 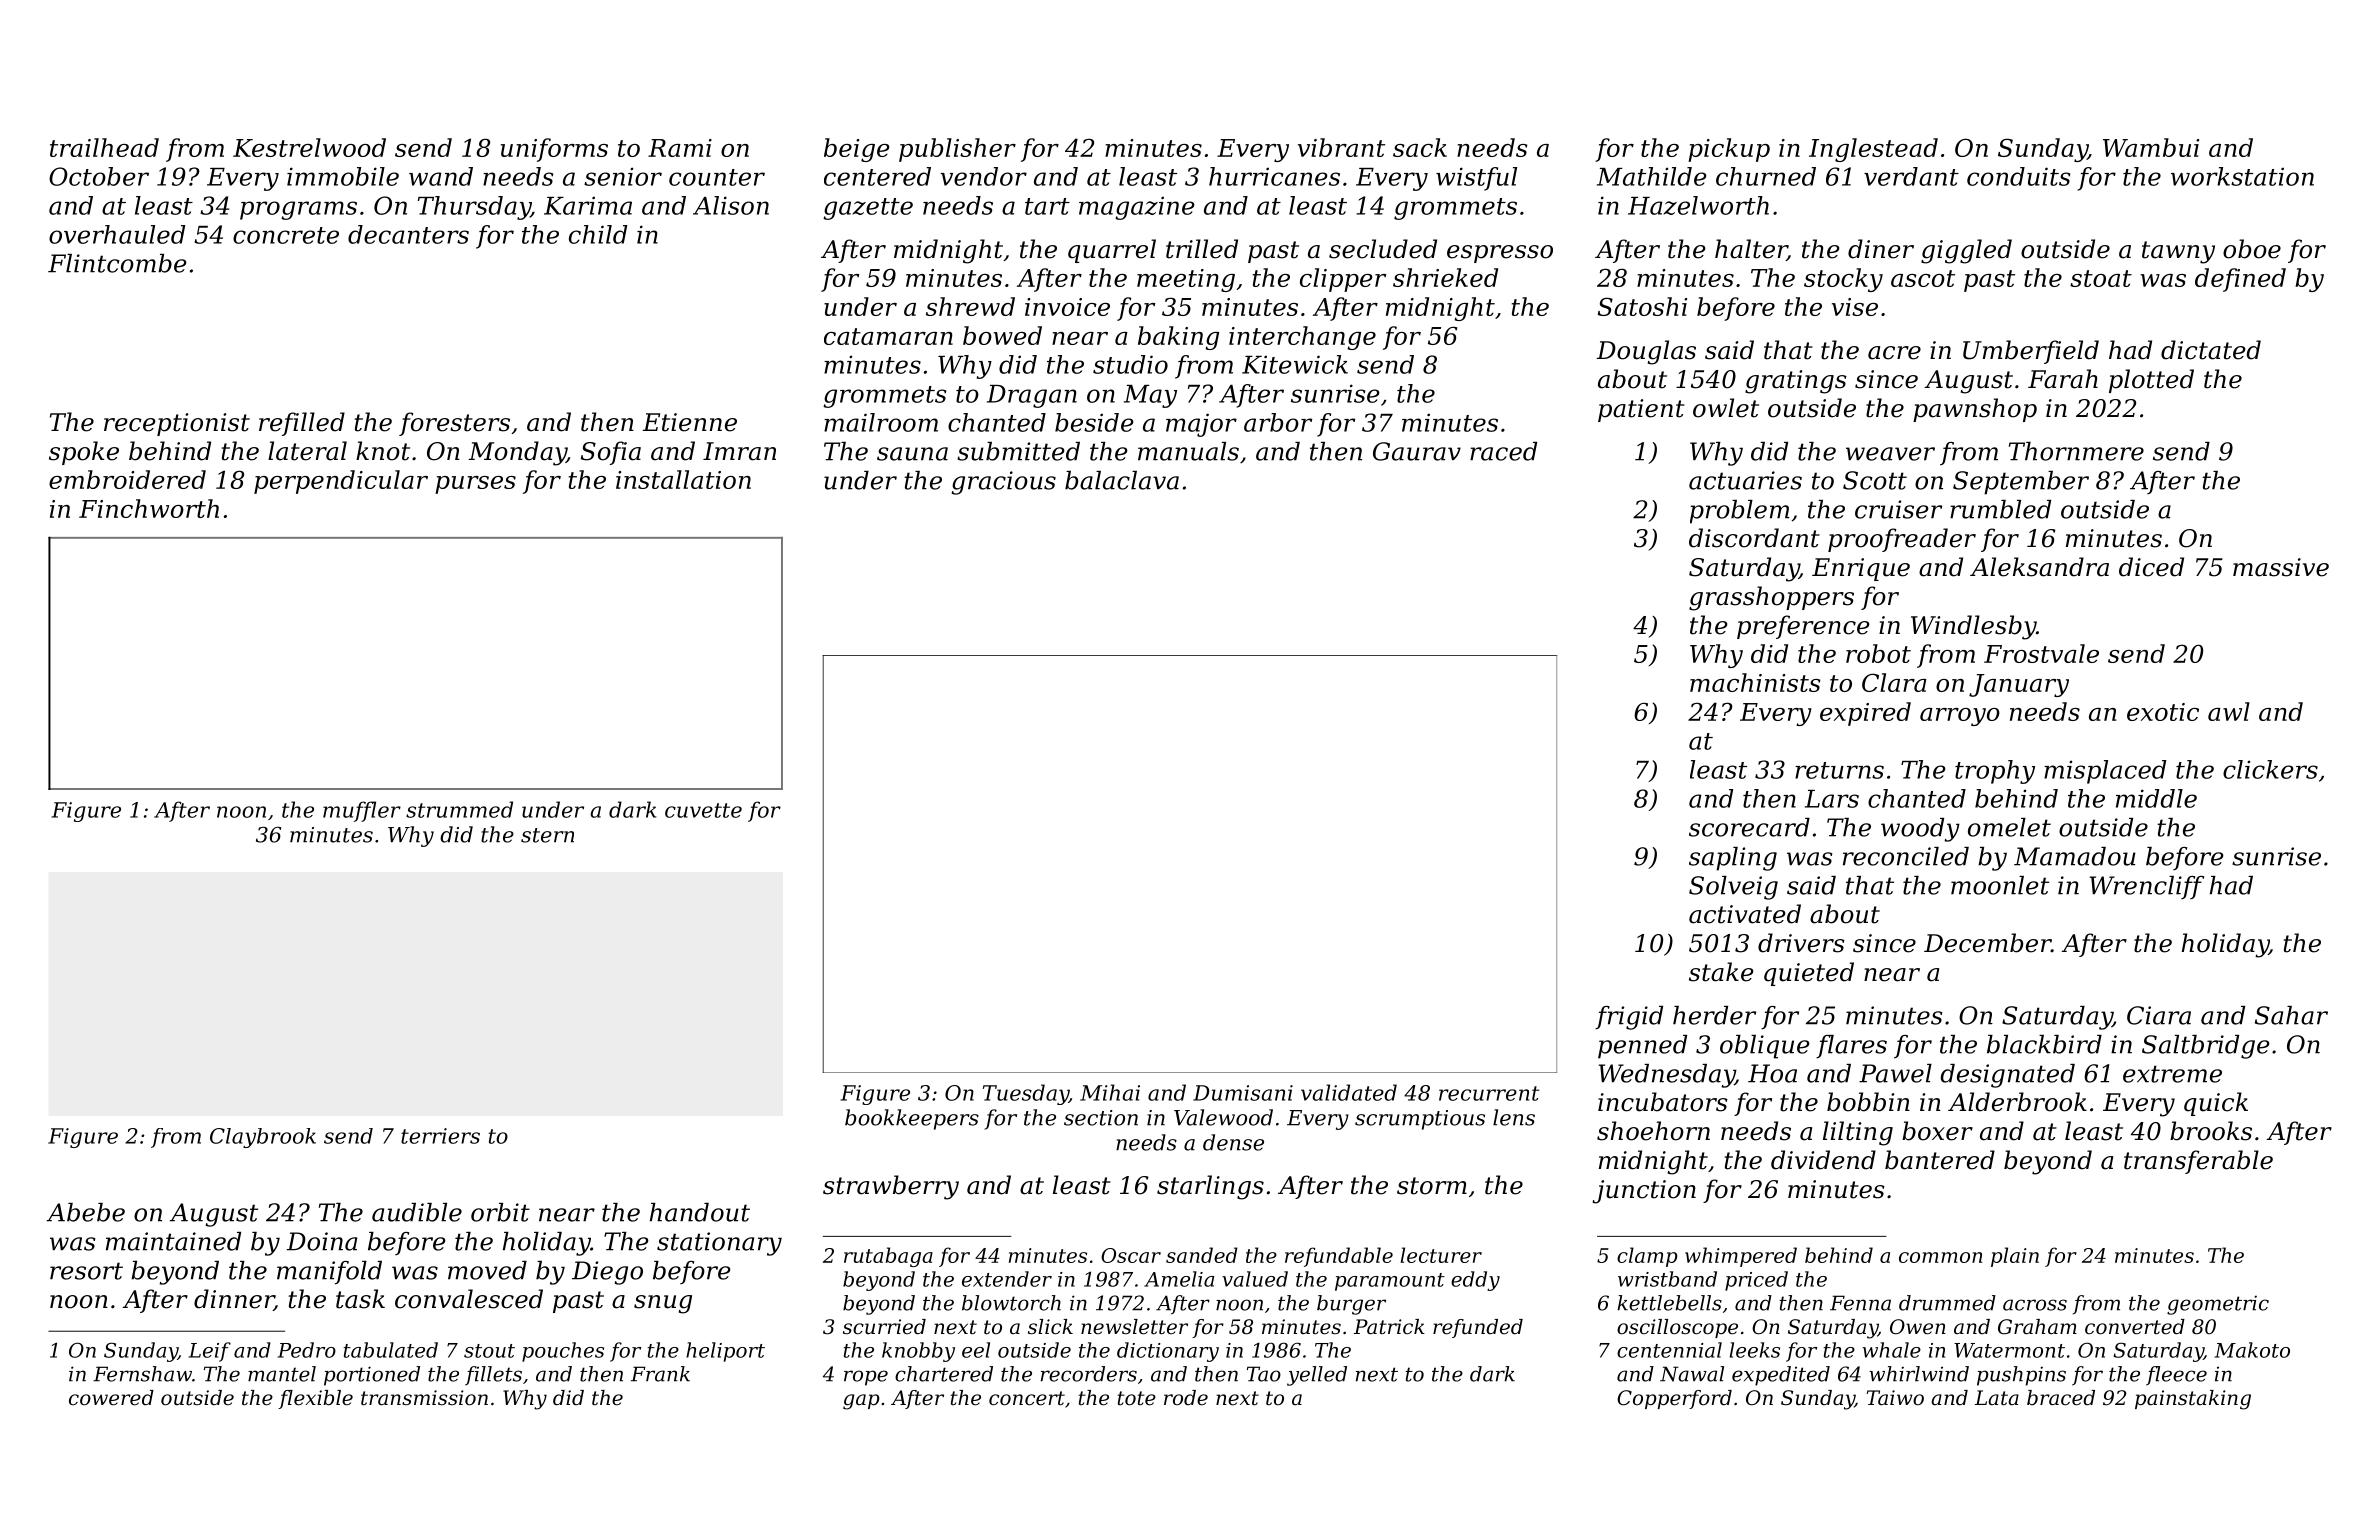 I want to click on frigid, so click(x=1629, y=1018).
